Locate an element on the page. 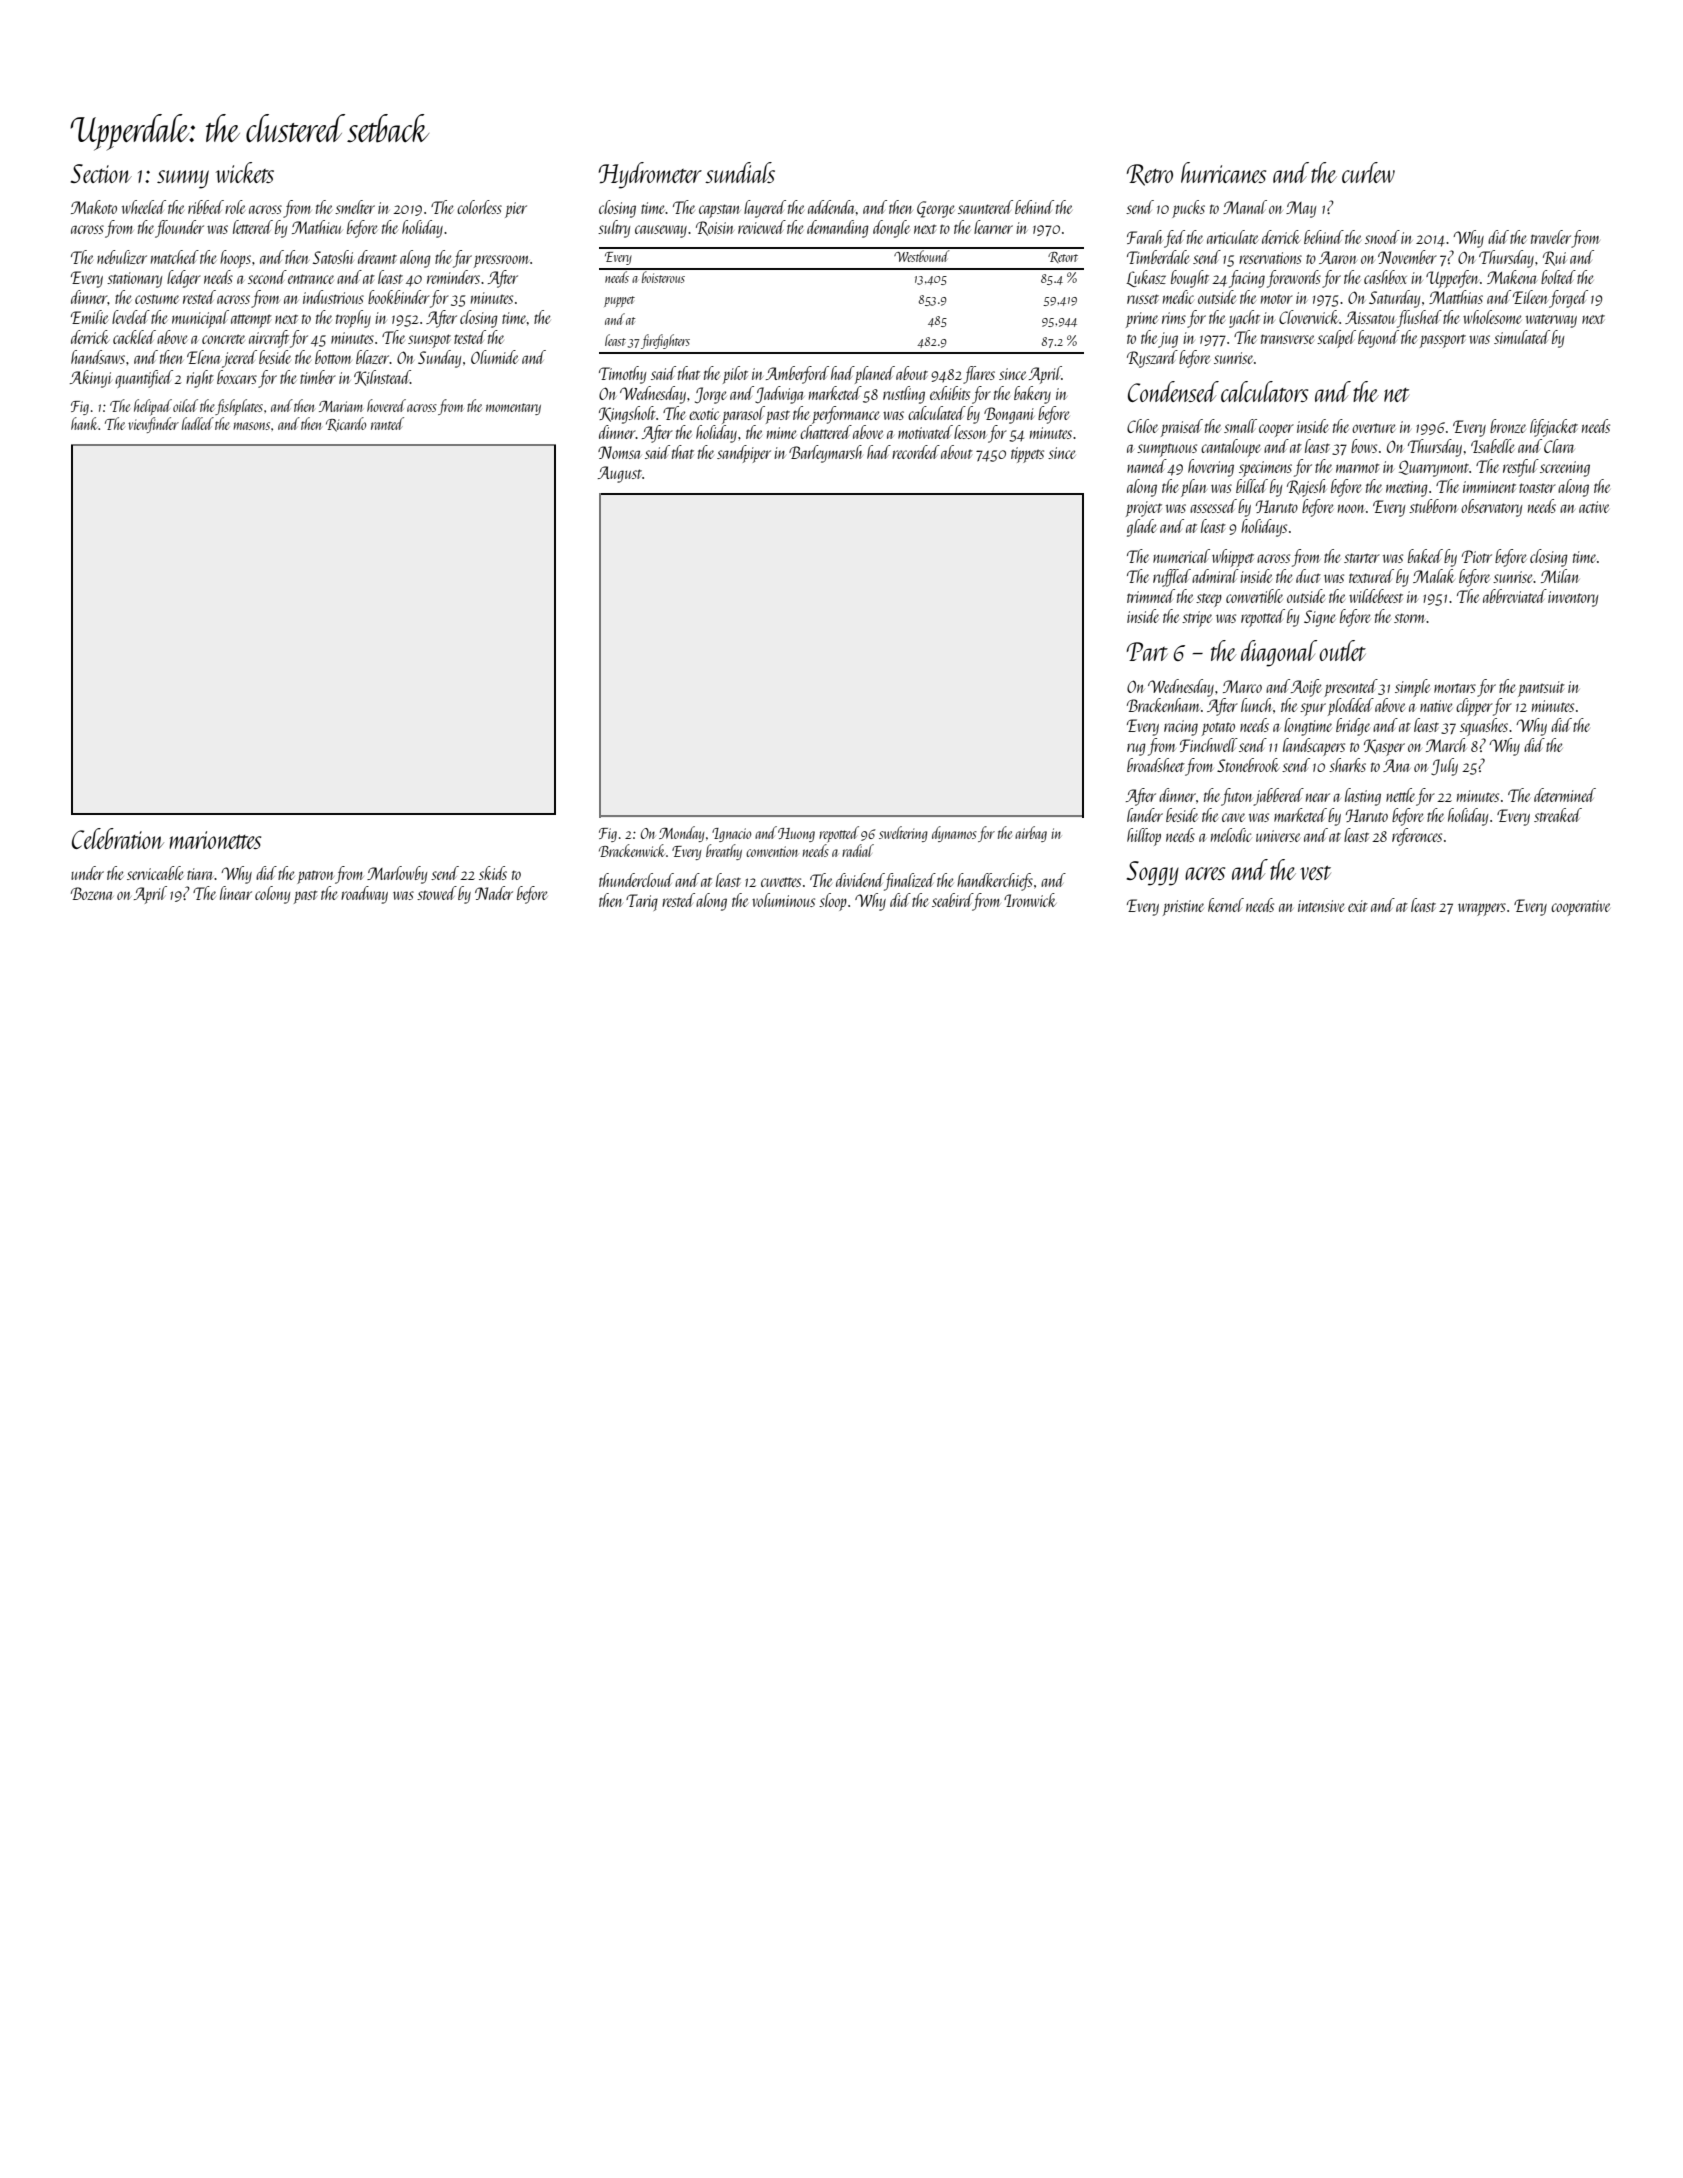 The image size is (1683, 2178). wrappers is located at coordinates (1482, 909).
